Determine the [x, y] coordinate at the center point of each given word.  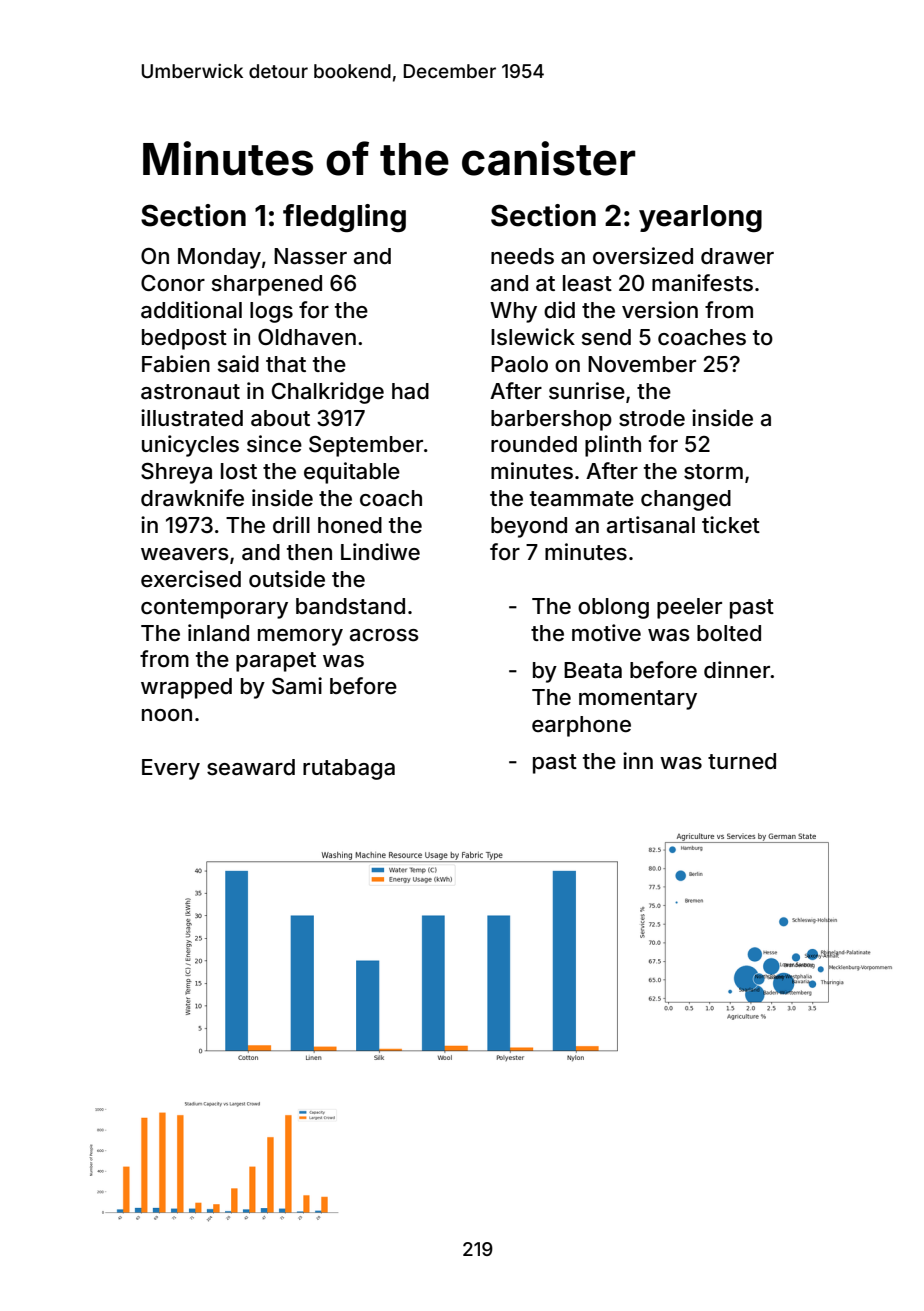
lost [239, 471]
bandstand [350, 606]
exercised [191, 579]
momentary [638, 700]
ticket [731, 525]
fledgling [344, 218]
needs [522, 256]
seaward [251, 767]
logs [271, 312]
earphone [581, 726]
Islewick [533, 337]
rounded [534, 444]
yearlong [700, 218]
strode [652, 418]
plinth [613, 446]
